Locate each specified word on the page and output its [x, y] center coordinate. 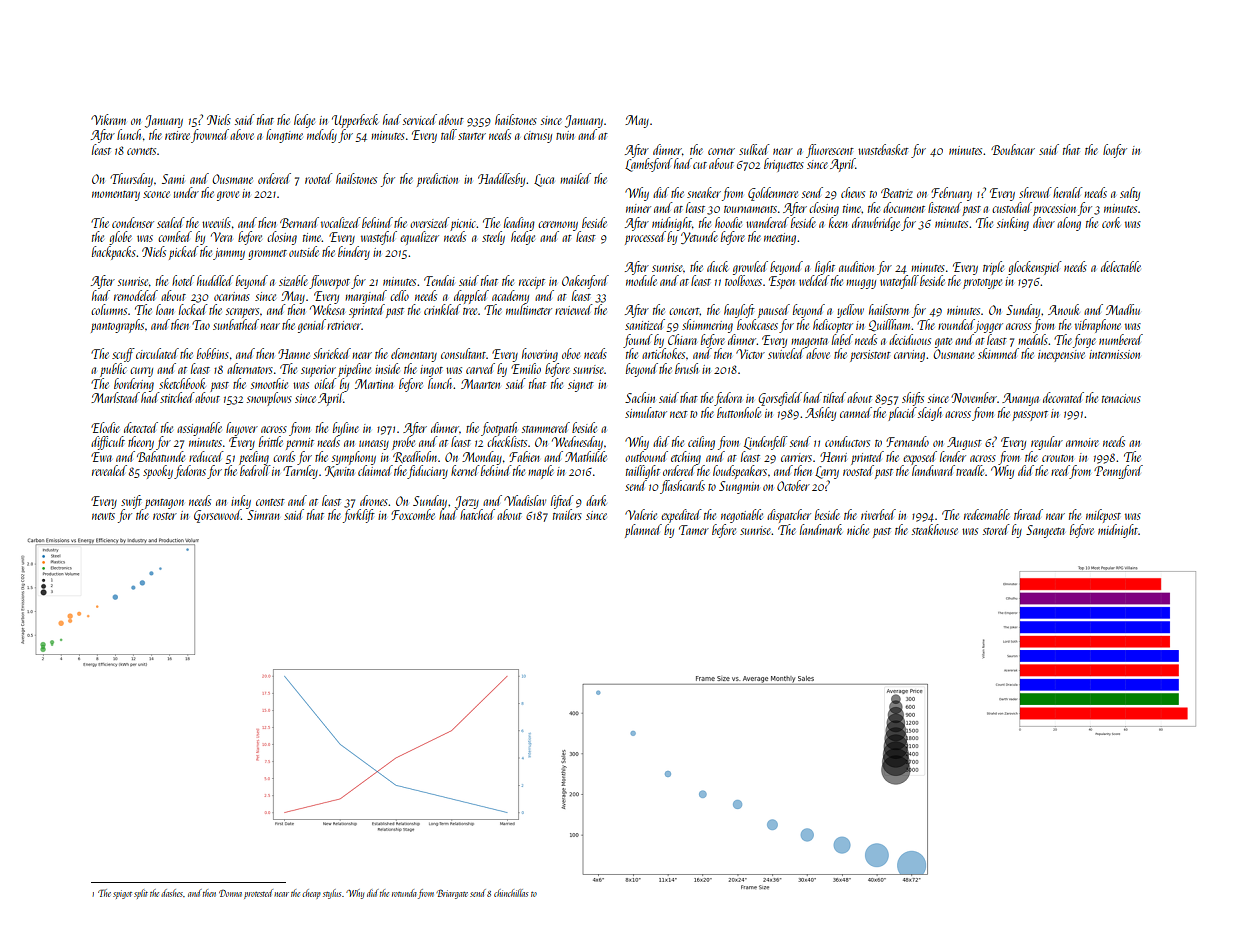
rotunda [404, 893]
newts [103, 516]
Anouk [1063, 309]
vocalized [341, 222]
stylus [332, 894]
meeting [780, 239]
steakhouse [935, 529]
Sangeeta [1045, 531]
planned [643, 531]
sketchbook [182, 383]
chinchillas [511, 893]
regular [1047, 443]
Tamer [694, 530]
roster [165, 516]
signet [581, 386]
